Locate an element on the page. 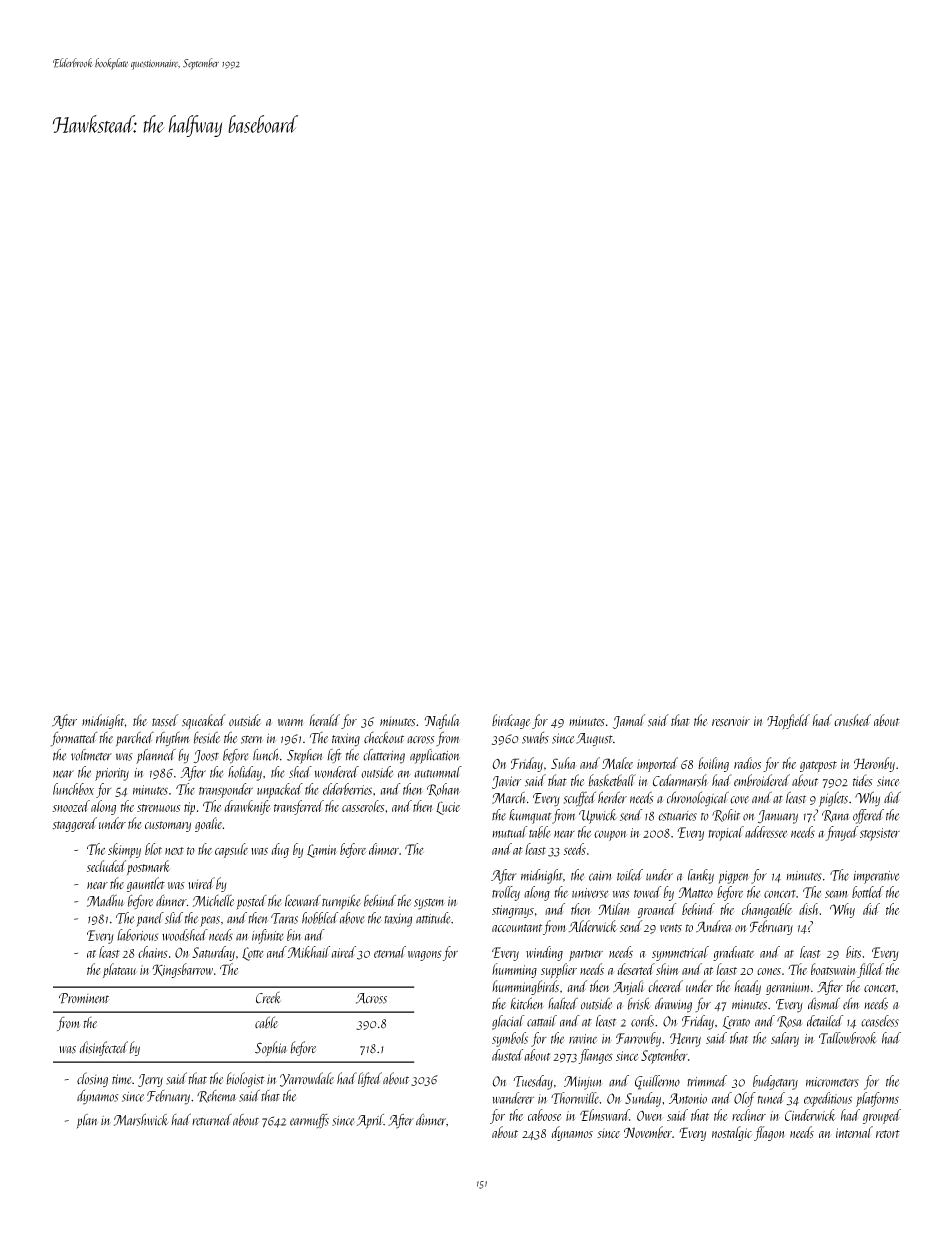 This page has height=1233, width=952. cones is located at coordinates (769, 971).
